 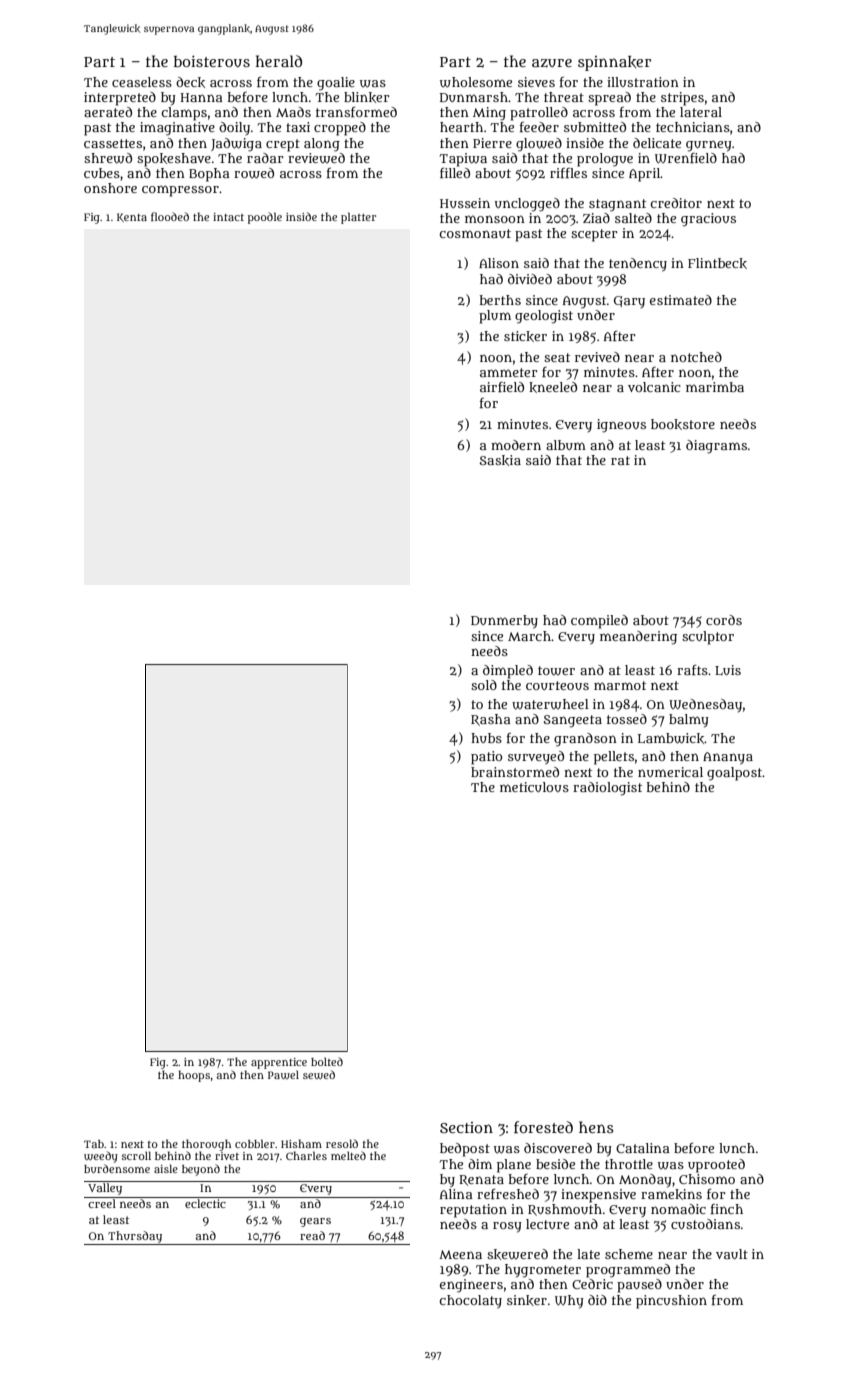 I want to click on spinnaker, so click(x=614, y=63).
